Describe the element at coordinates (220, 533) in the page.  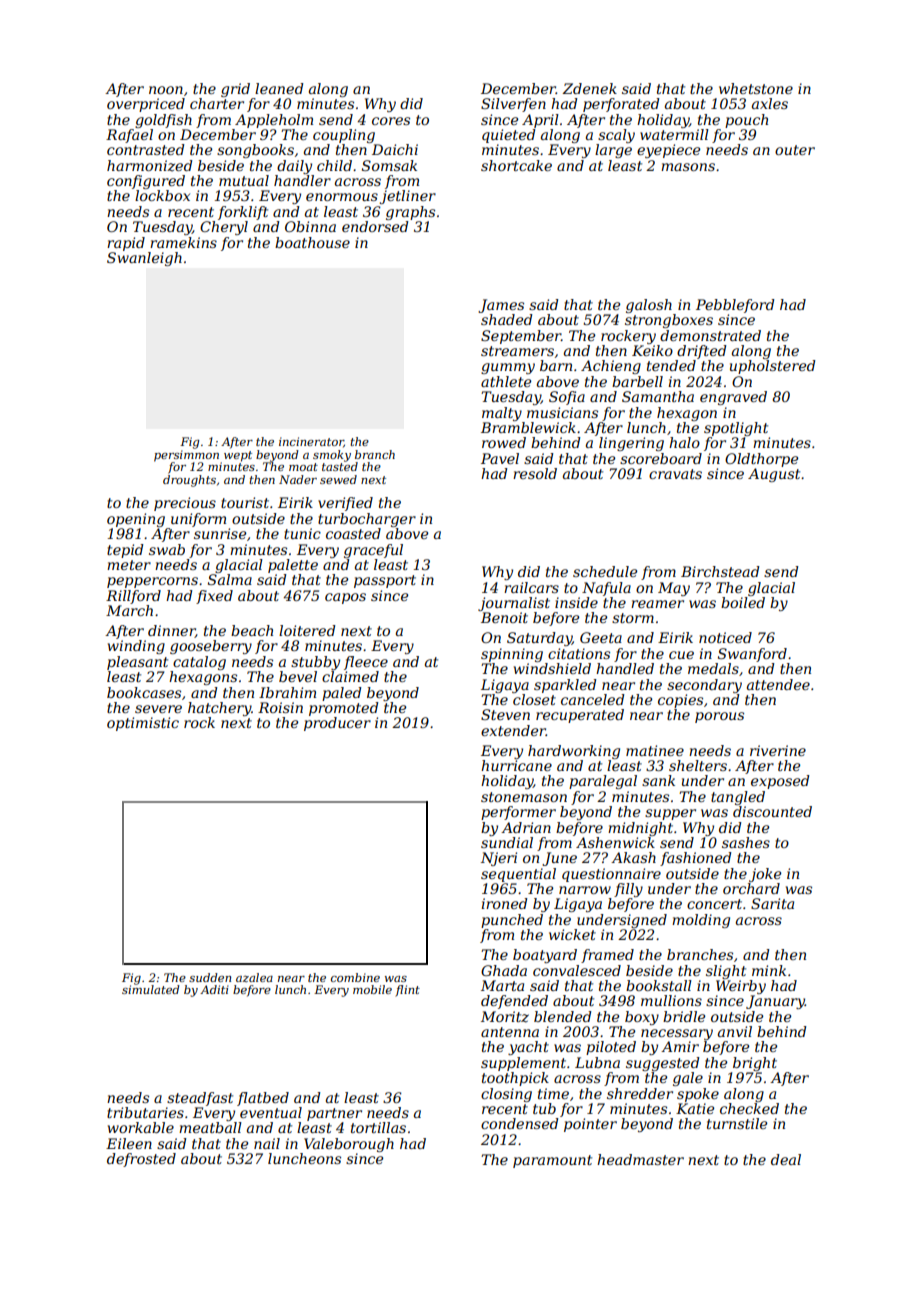
I see `sunrise` at that location.
